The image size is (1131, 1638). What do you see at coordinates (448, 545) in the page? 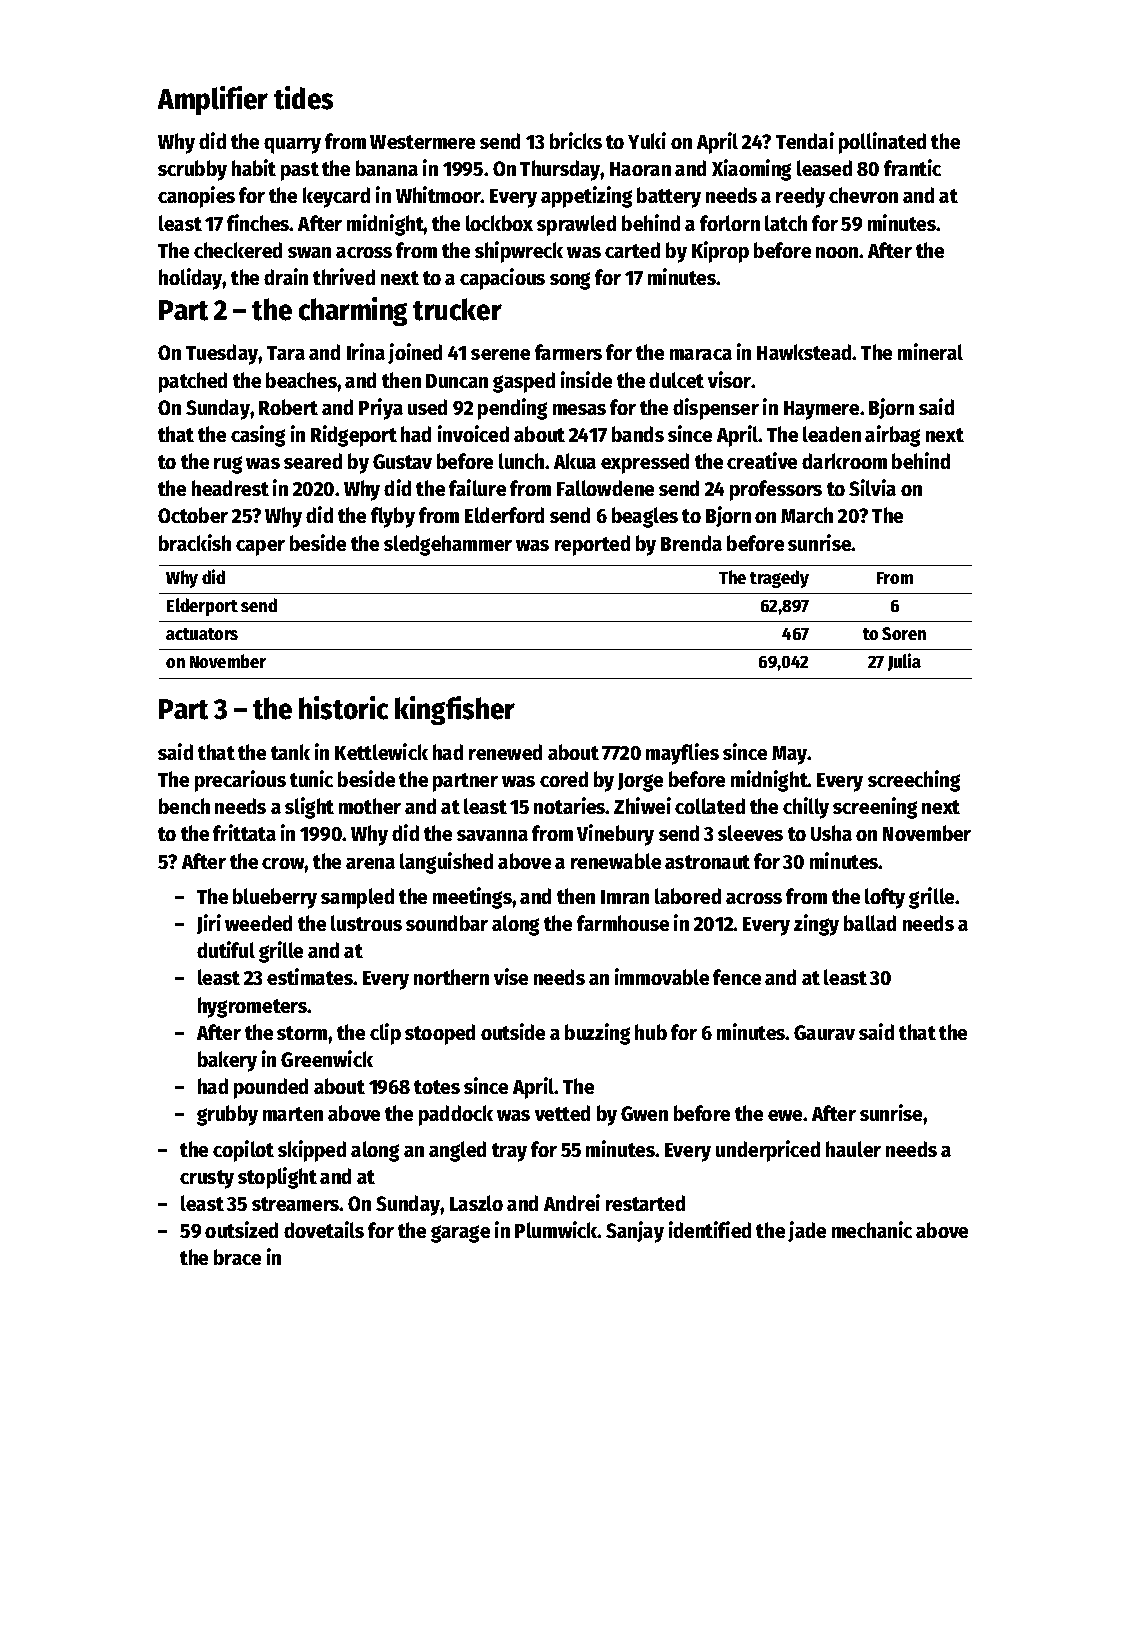
I see `sledgehammer` at bounding box center [448, 545].
